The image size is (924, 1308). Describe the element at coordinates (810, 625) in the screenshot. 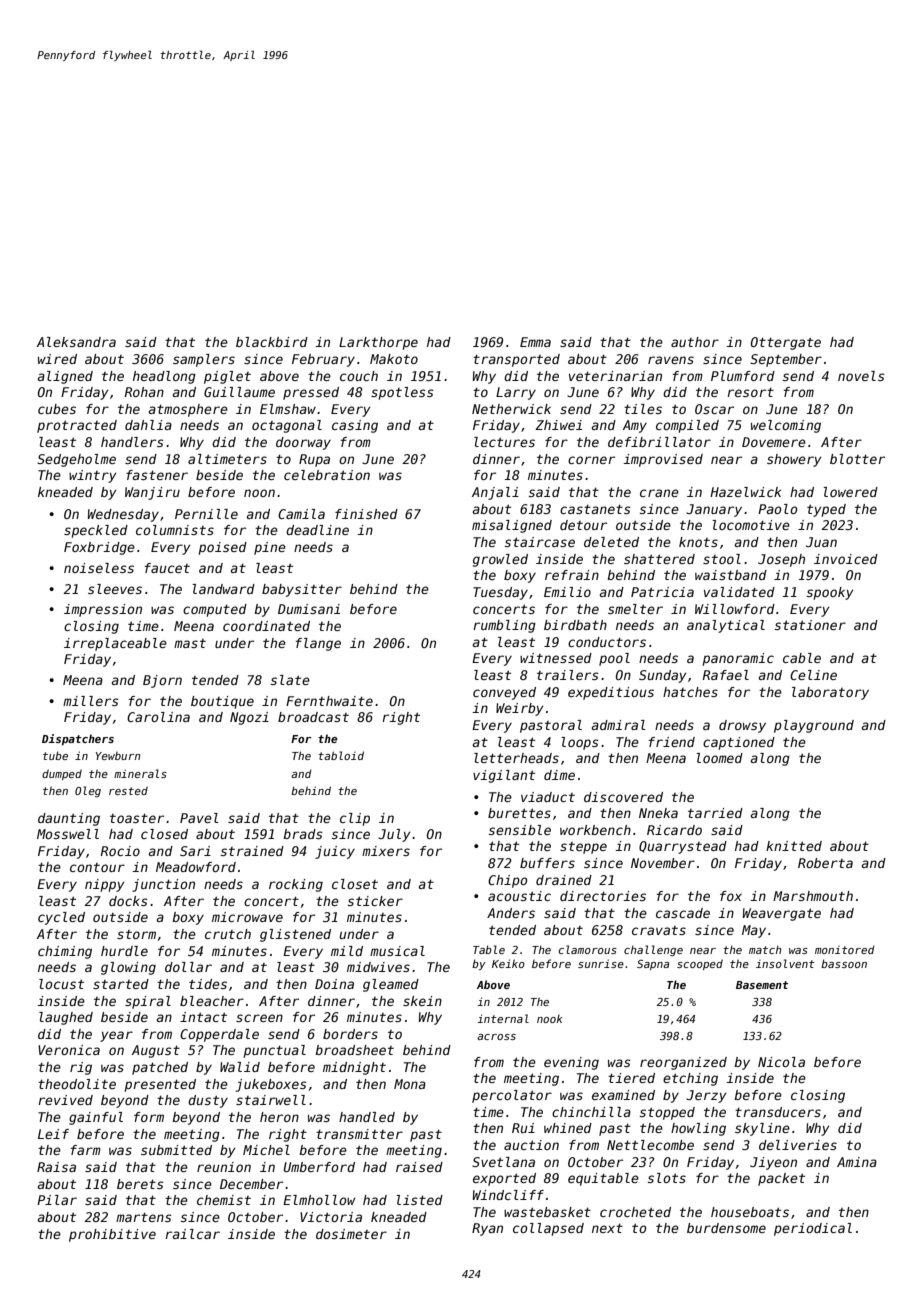

I see `stationer` at that location.
